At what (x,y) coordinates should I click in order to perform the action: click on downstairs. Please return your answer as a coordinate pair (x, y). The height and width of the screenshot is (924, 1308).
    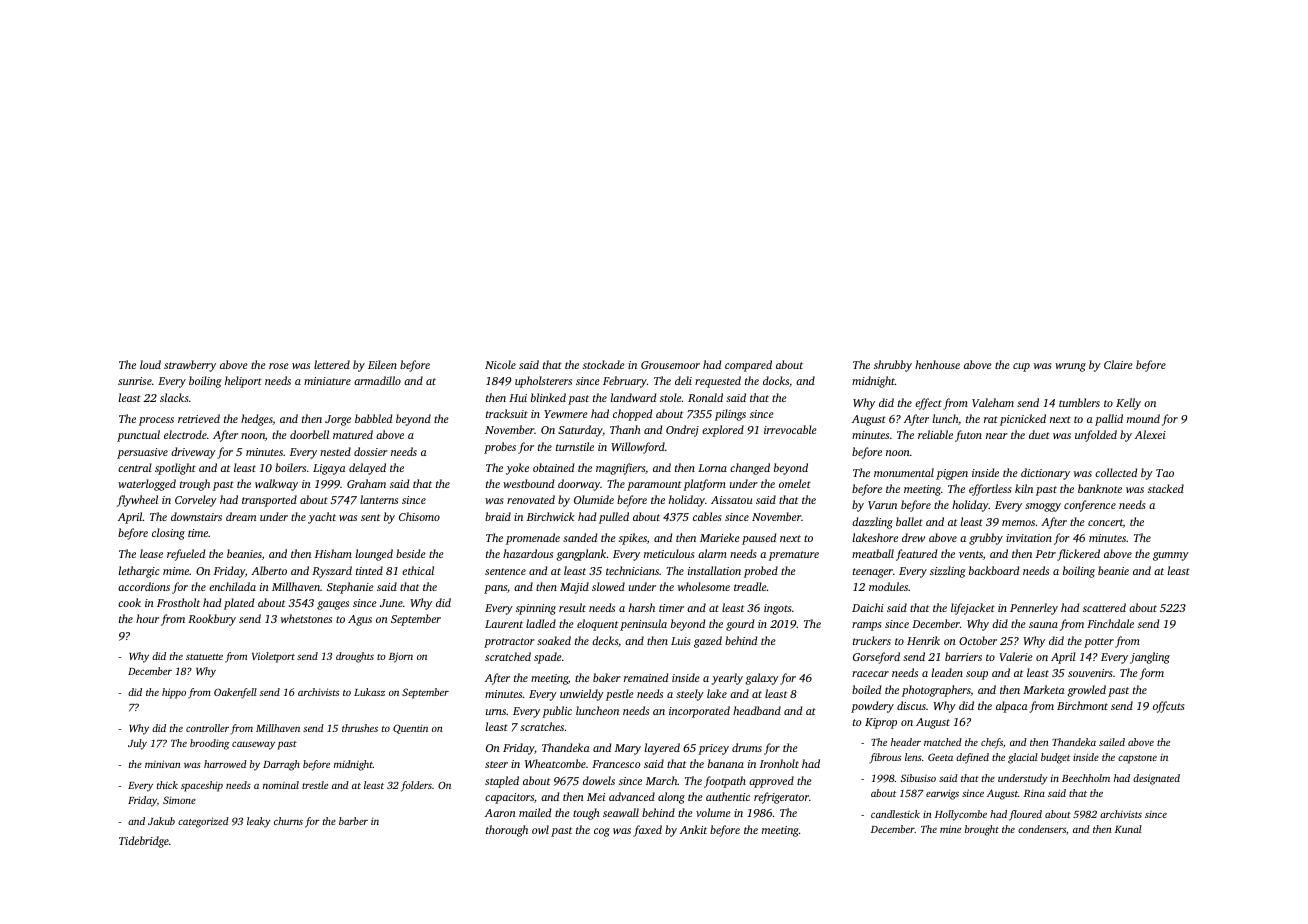
    Looking at the image, I should click on (196, 516).
